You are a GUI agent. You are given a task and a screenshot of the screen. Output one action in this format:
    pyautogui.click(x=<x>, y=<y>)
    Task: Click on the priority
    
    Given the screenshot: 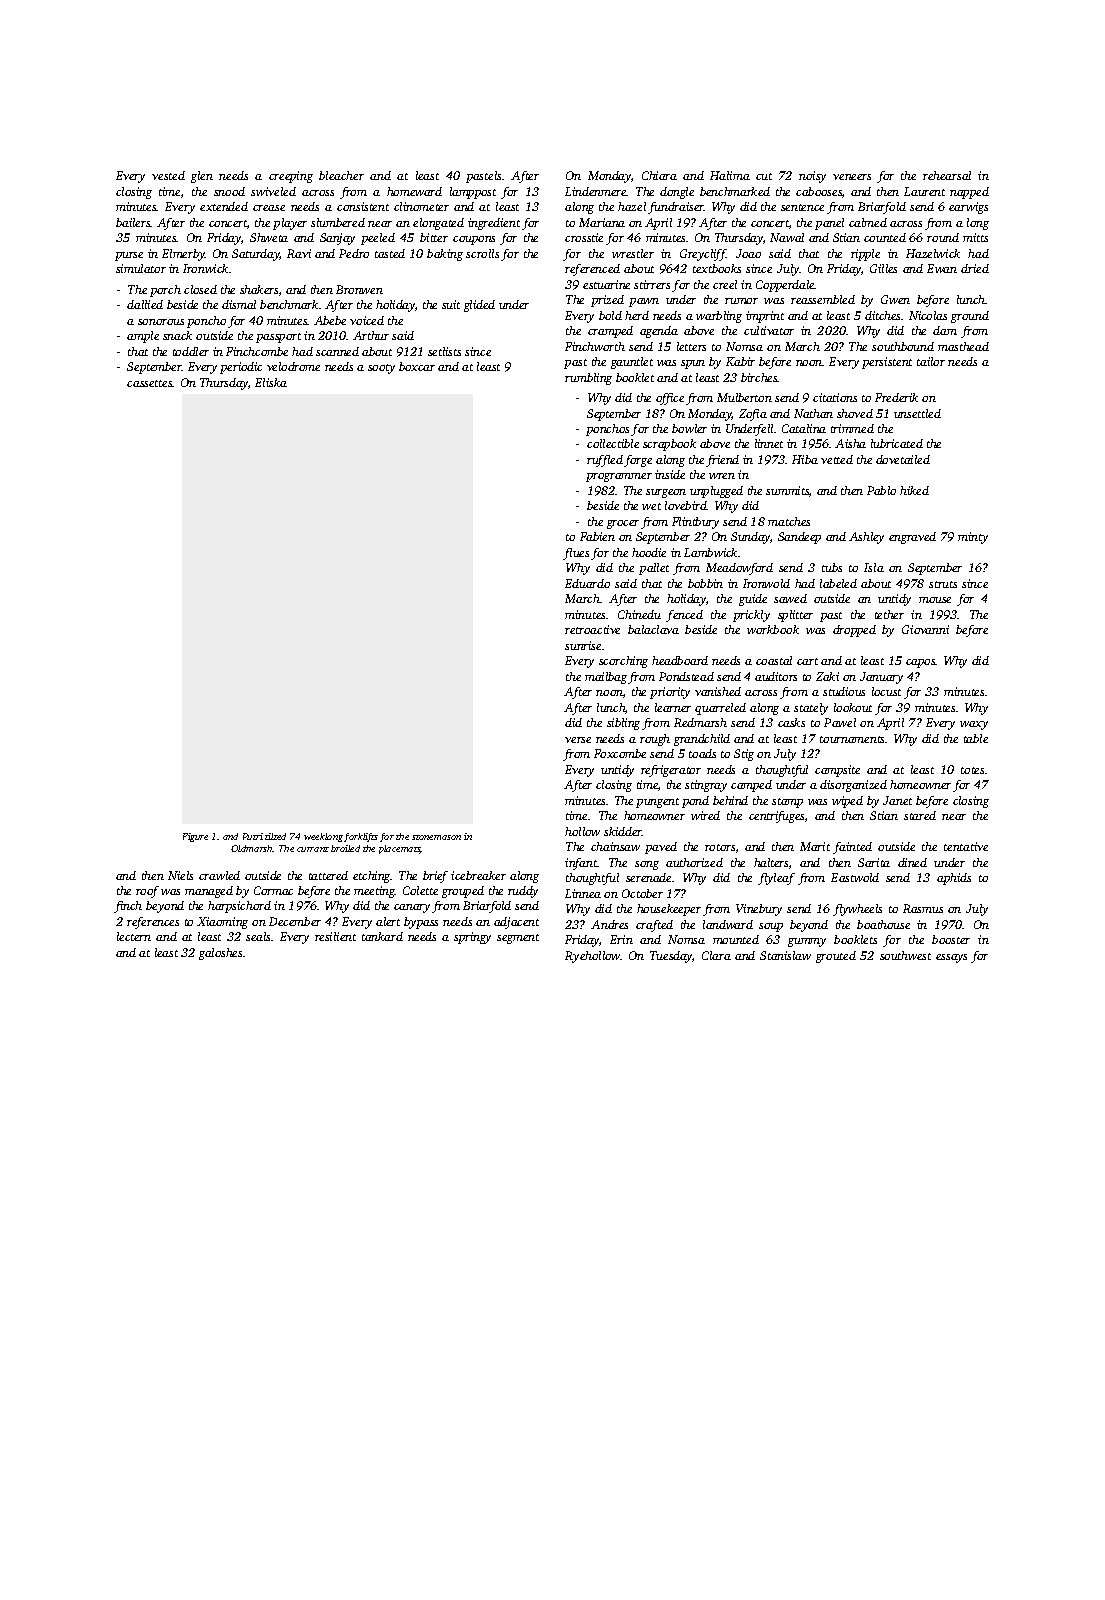 What is the action you would take?
    pyautogui.click(x=670, y=693)
